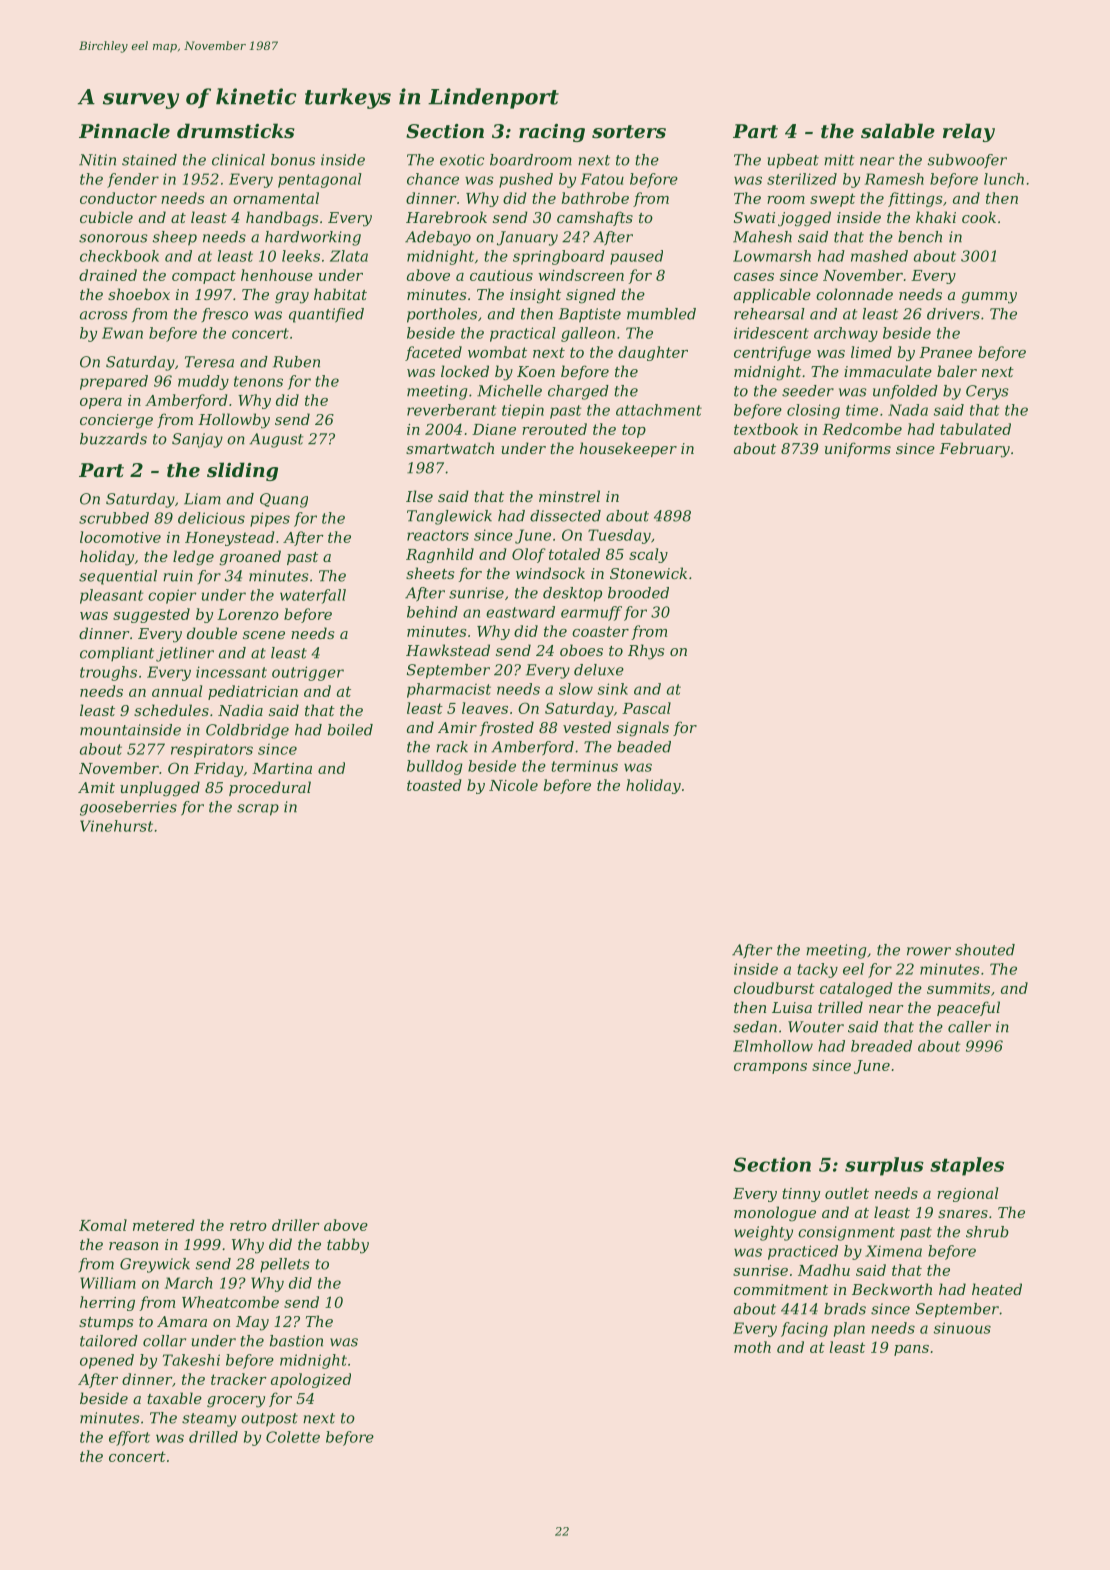 This screenshot has height=1570, width=1110. Describe the element at coordinates (775, 1214) in the screenshot. I see `monologue` at that location.
